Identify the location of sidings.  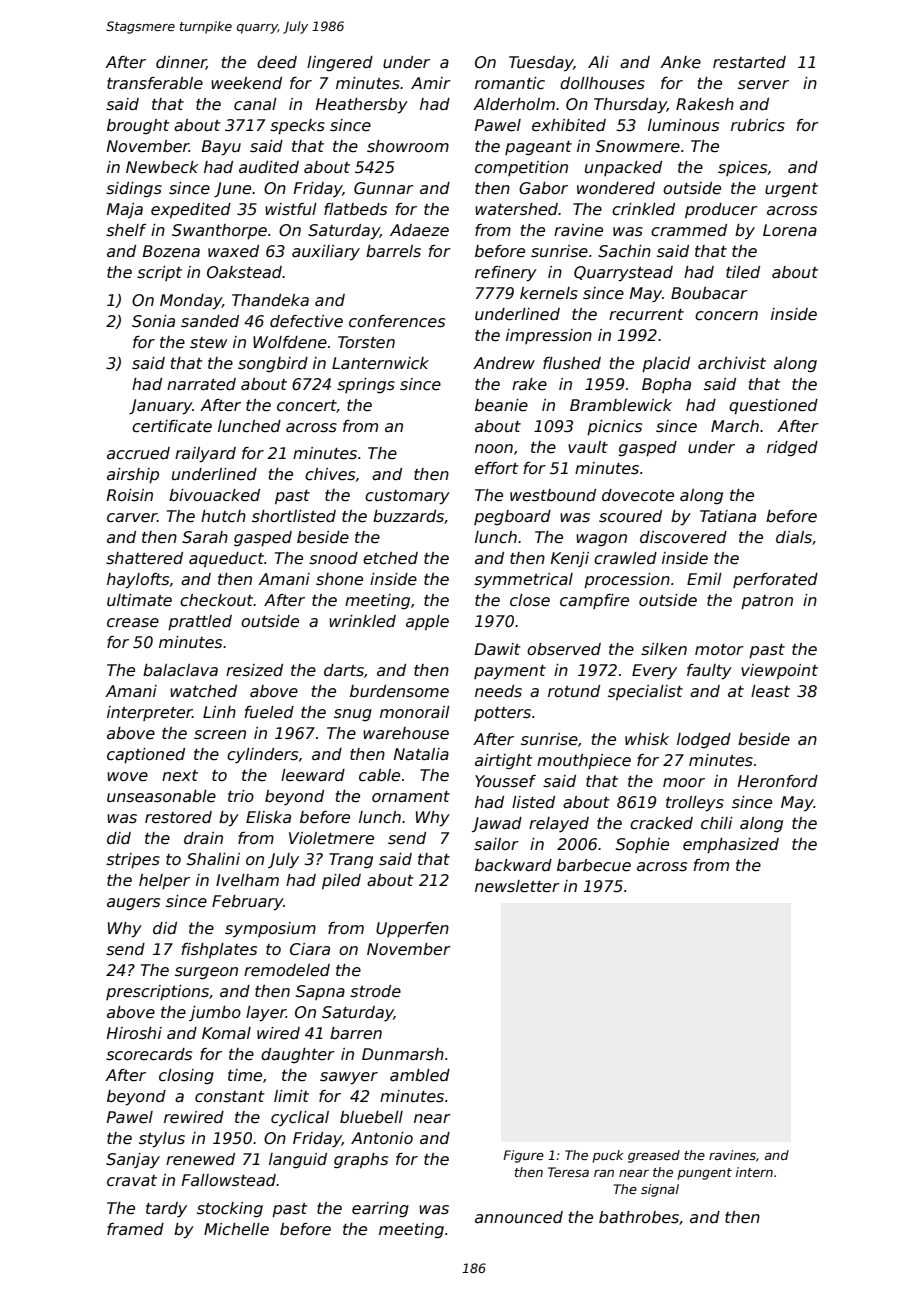
(134, 189).
